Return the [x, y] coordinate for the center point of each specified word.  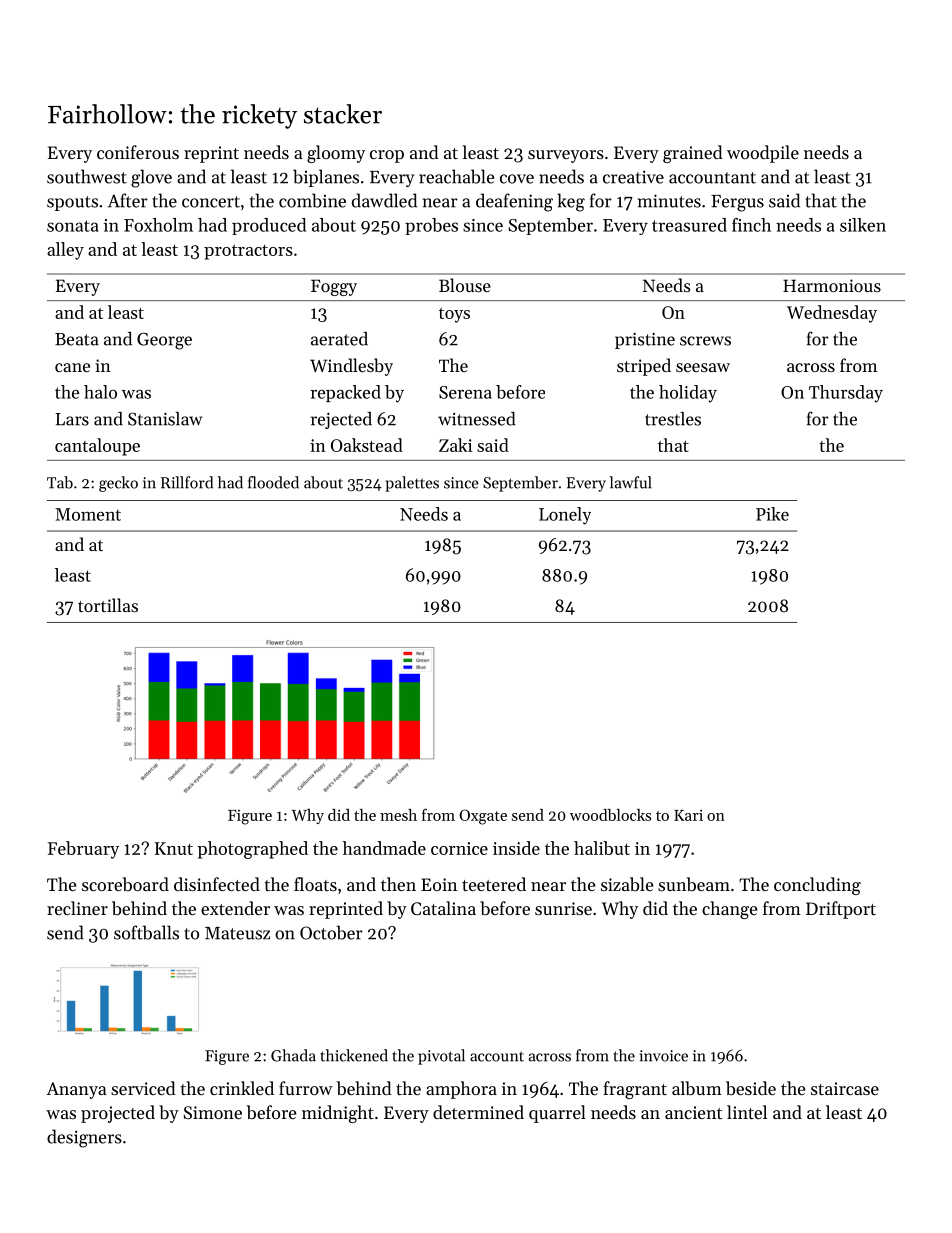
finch [751, 225]
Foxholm [158, 225]
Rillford [187, 482]
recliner [77, 908]
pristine [645, 341]
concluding [817, 886]
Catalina [443, 908]
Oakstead [367, 445]
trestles [673, 419]
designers [84, 1138]
